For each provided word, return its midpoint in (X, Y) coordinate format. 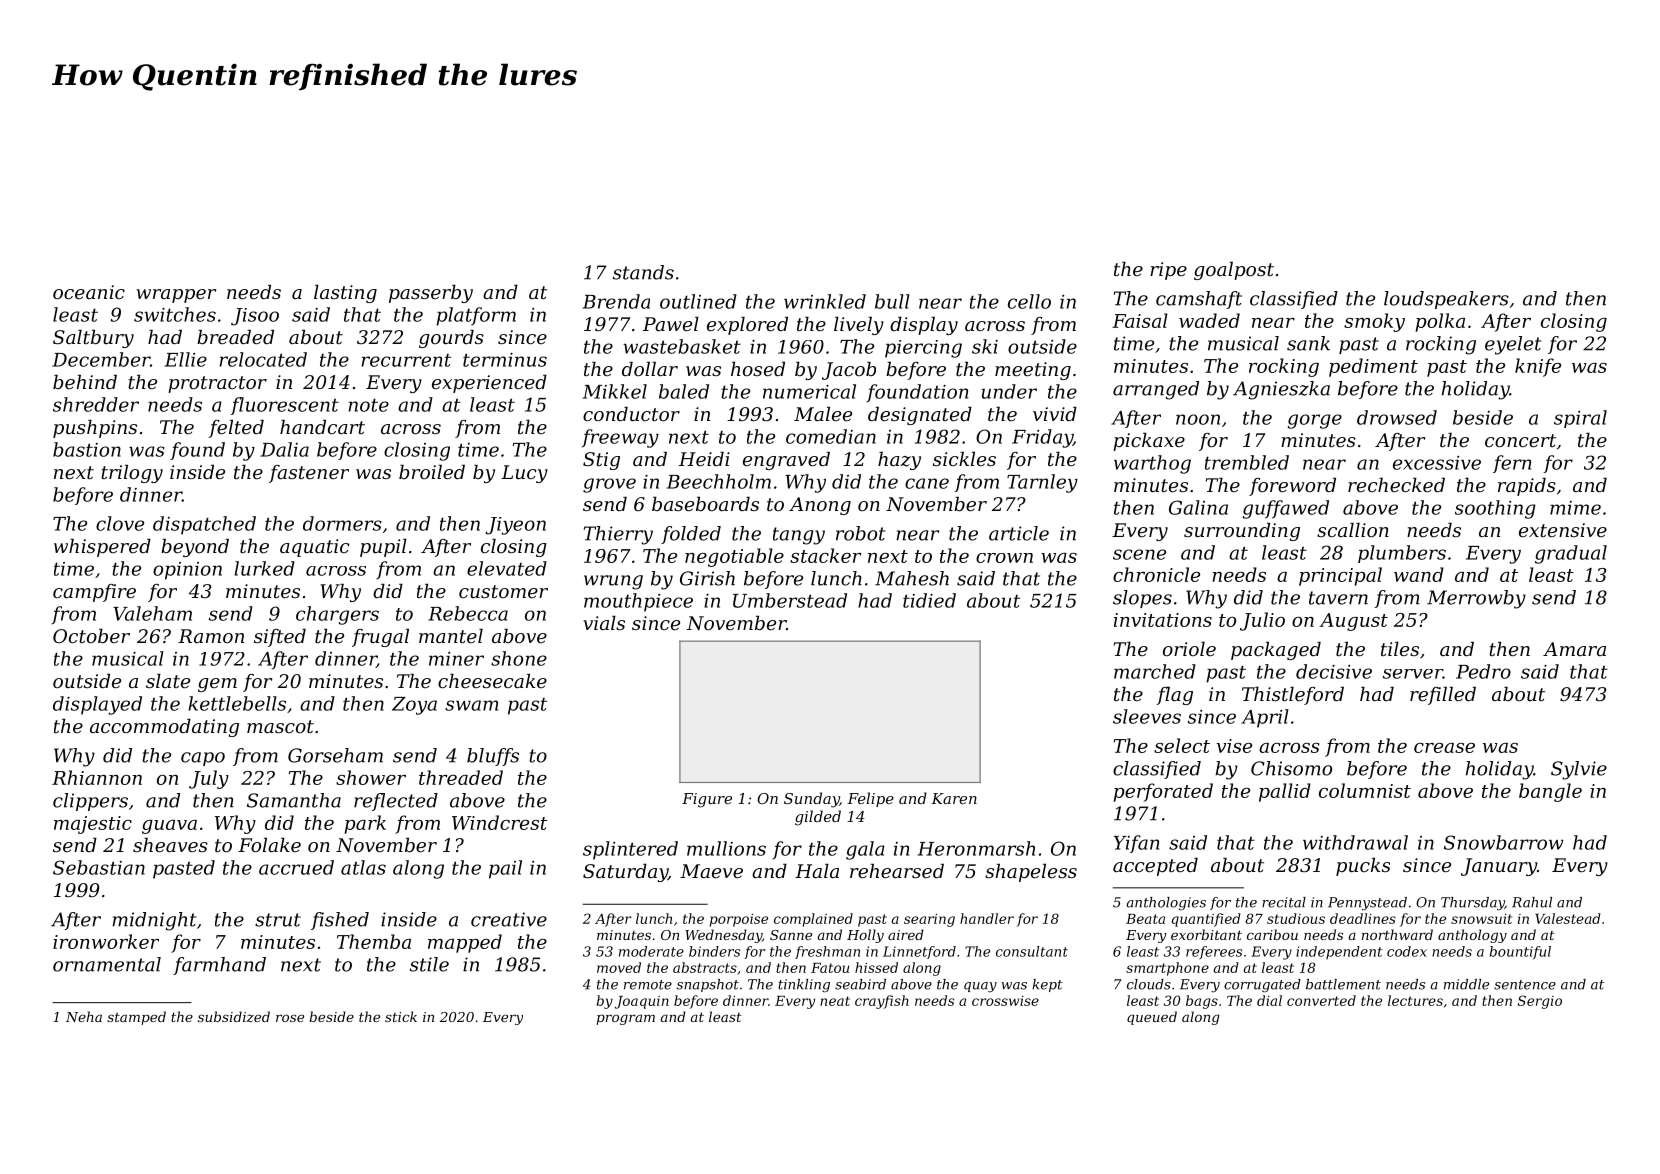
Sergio (1540, 1002)
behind (85, 382)
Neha (84, 1016)
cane (927, 483)
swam (471, 705)
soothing (1495, 509)
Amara (1574, 649)
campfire (94, 593)
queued (1152, 1018)
